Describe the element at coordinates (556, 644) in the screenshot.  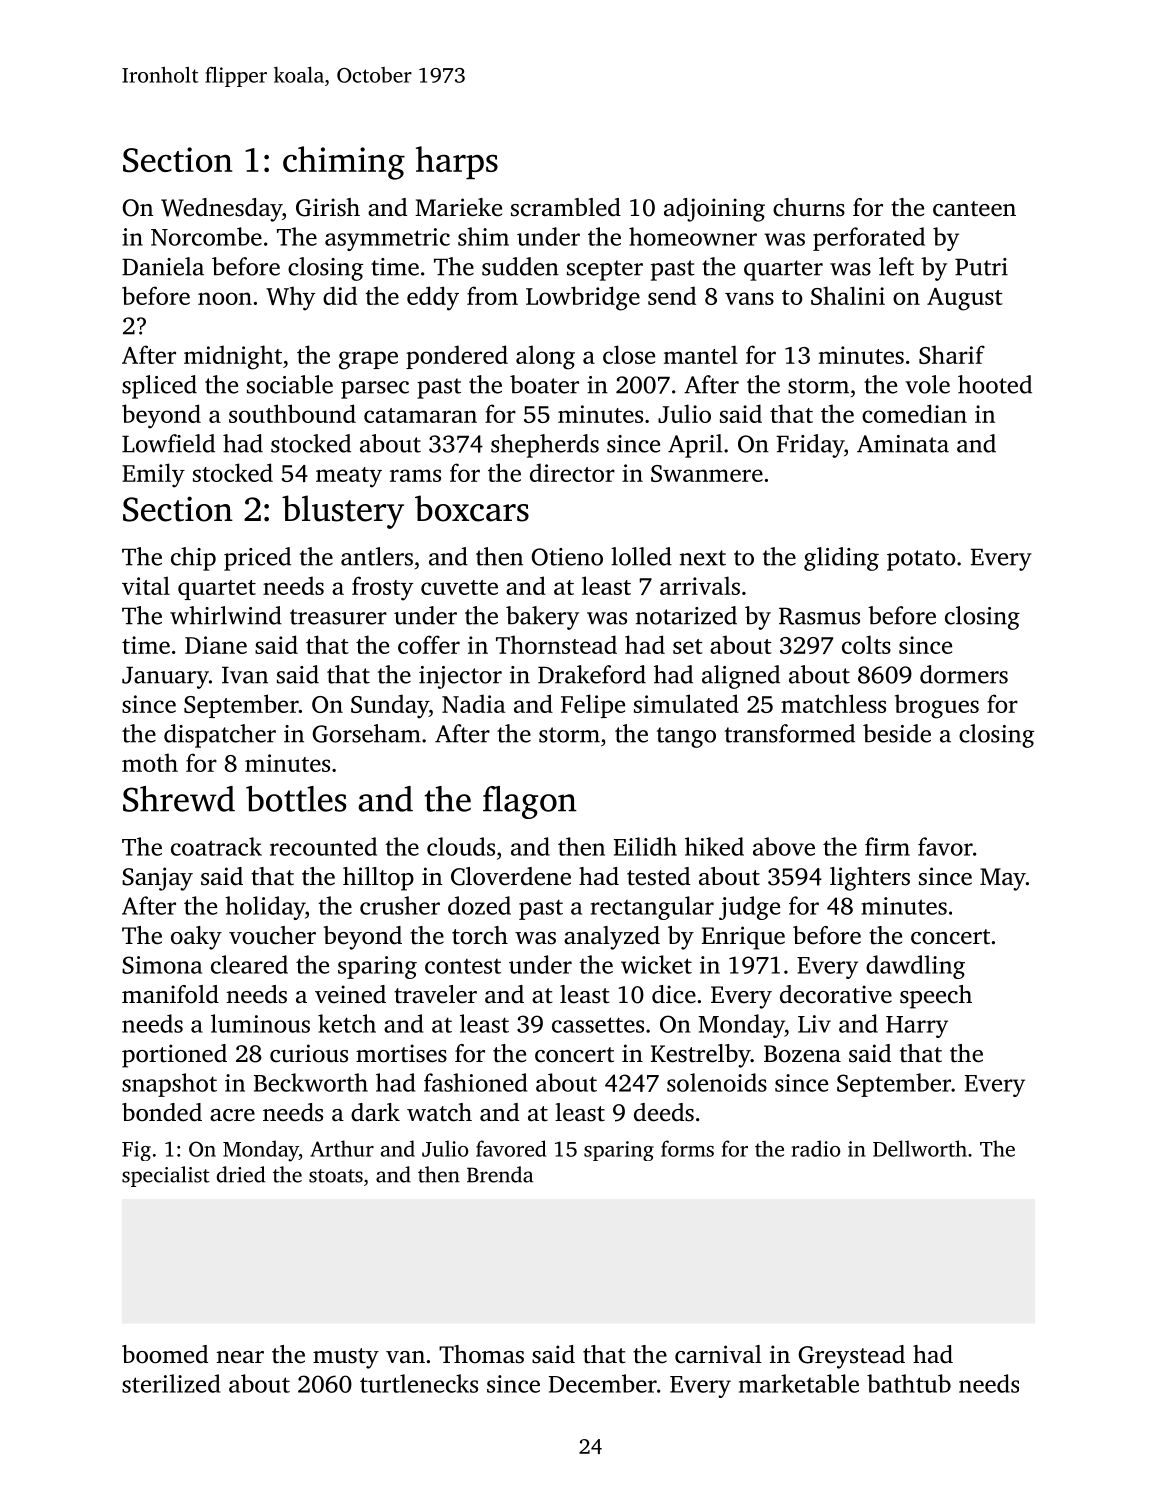
I see `Thornstead` at that location.
